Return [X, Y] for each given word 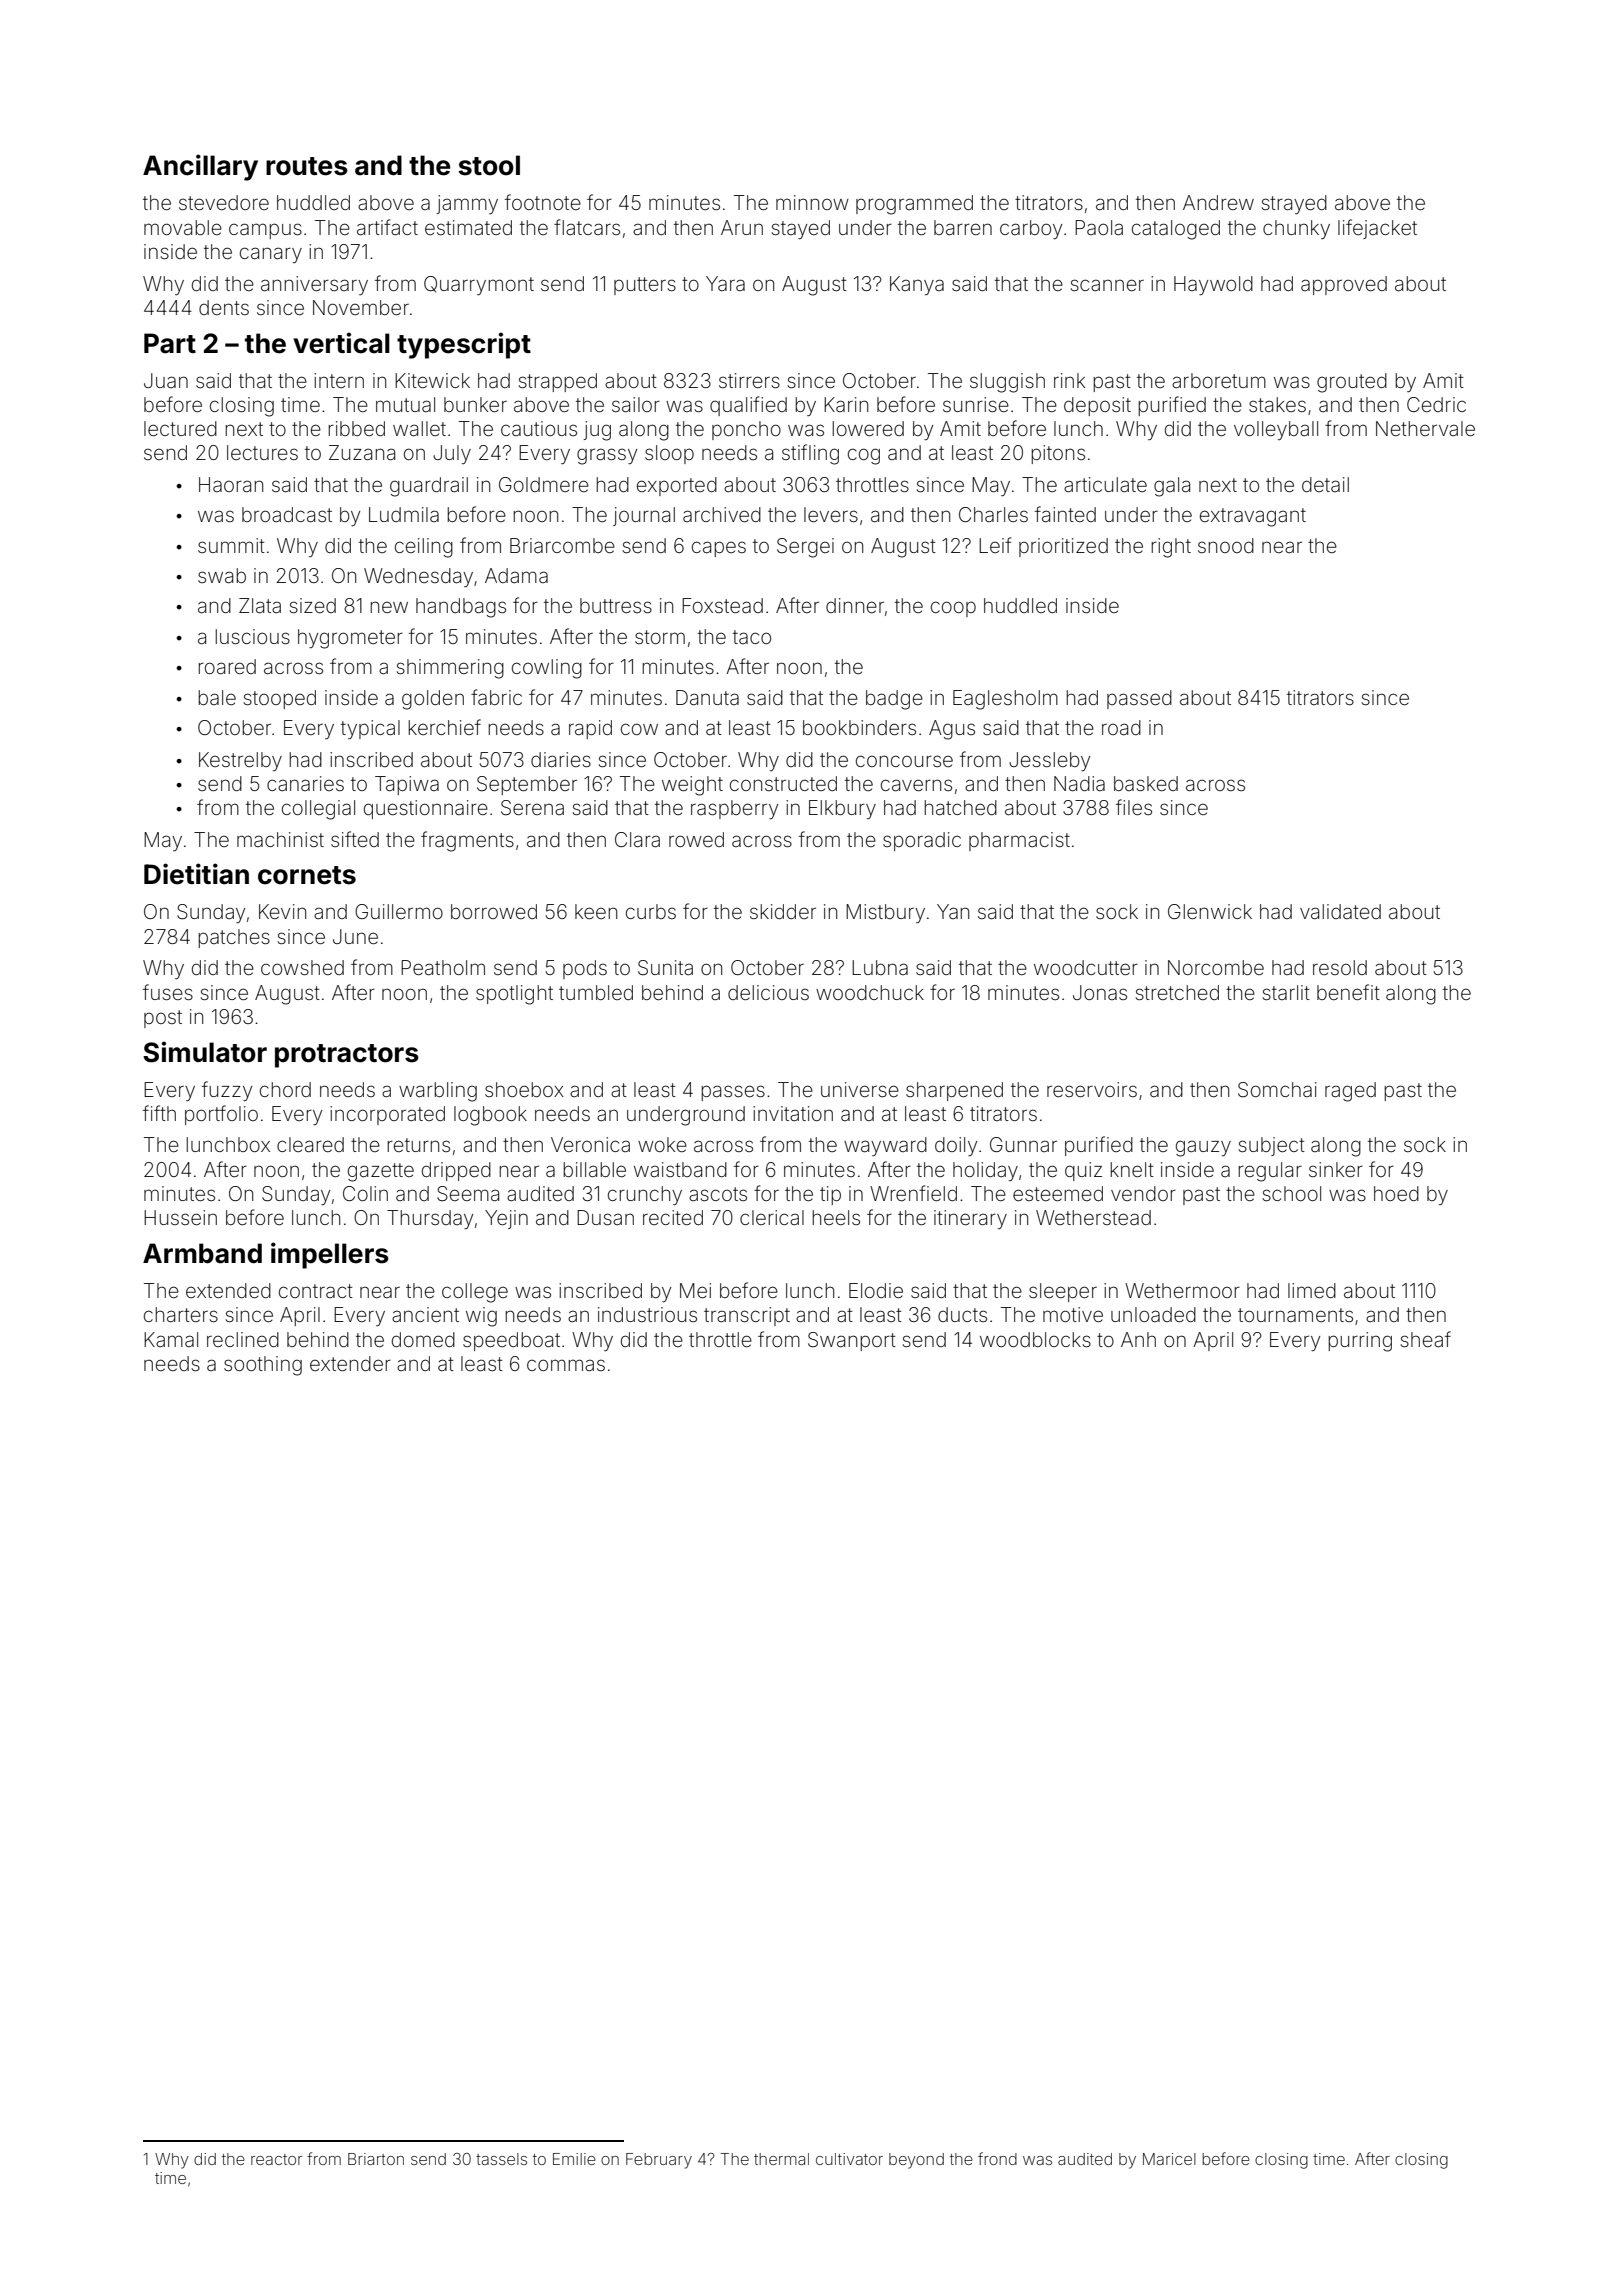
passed [1139, 699]
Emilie [574, 2159]
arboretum [1219, 380]
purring [1360, 1342]
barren [963, 227]
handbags [461, 608]
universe [860, 1089]
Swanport [852, 1341]
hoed [1396, 1193]
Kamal [171, 1339]
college [475, 1293]
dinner [855, 605]
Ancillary [200, 167]
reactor [276, 2159]
